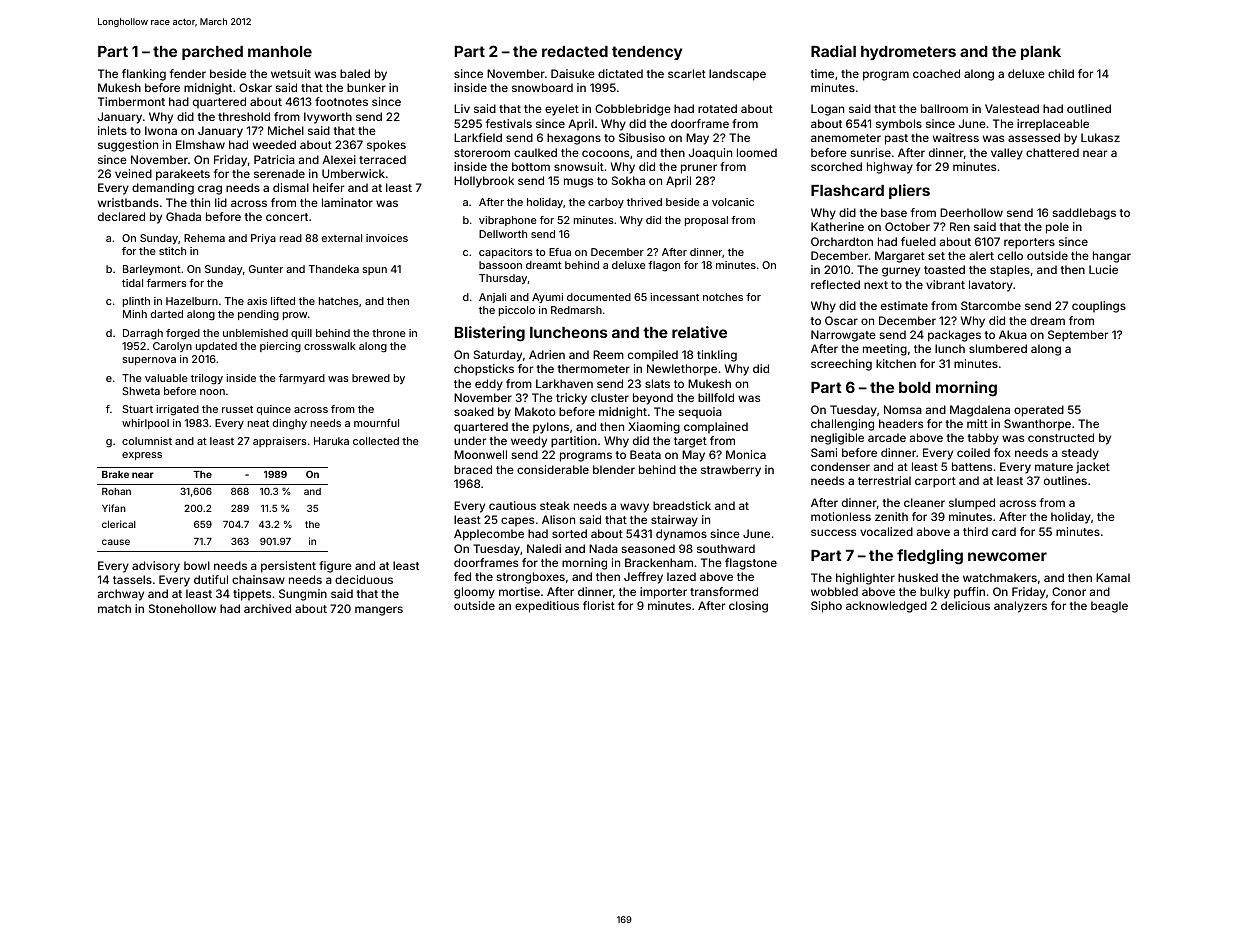 The height and width of the screenshot is (952, 1233). I want to click on child, so click(1061, 73).
